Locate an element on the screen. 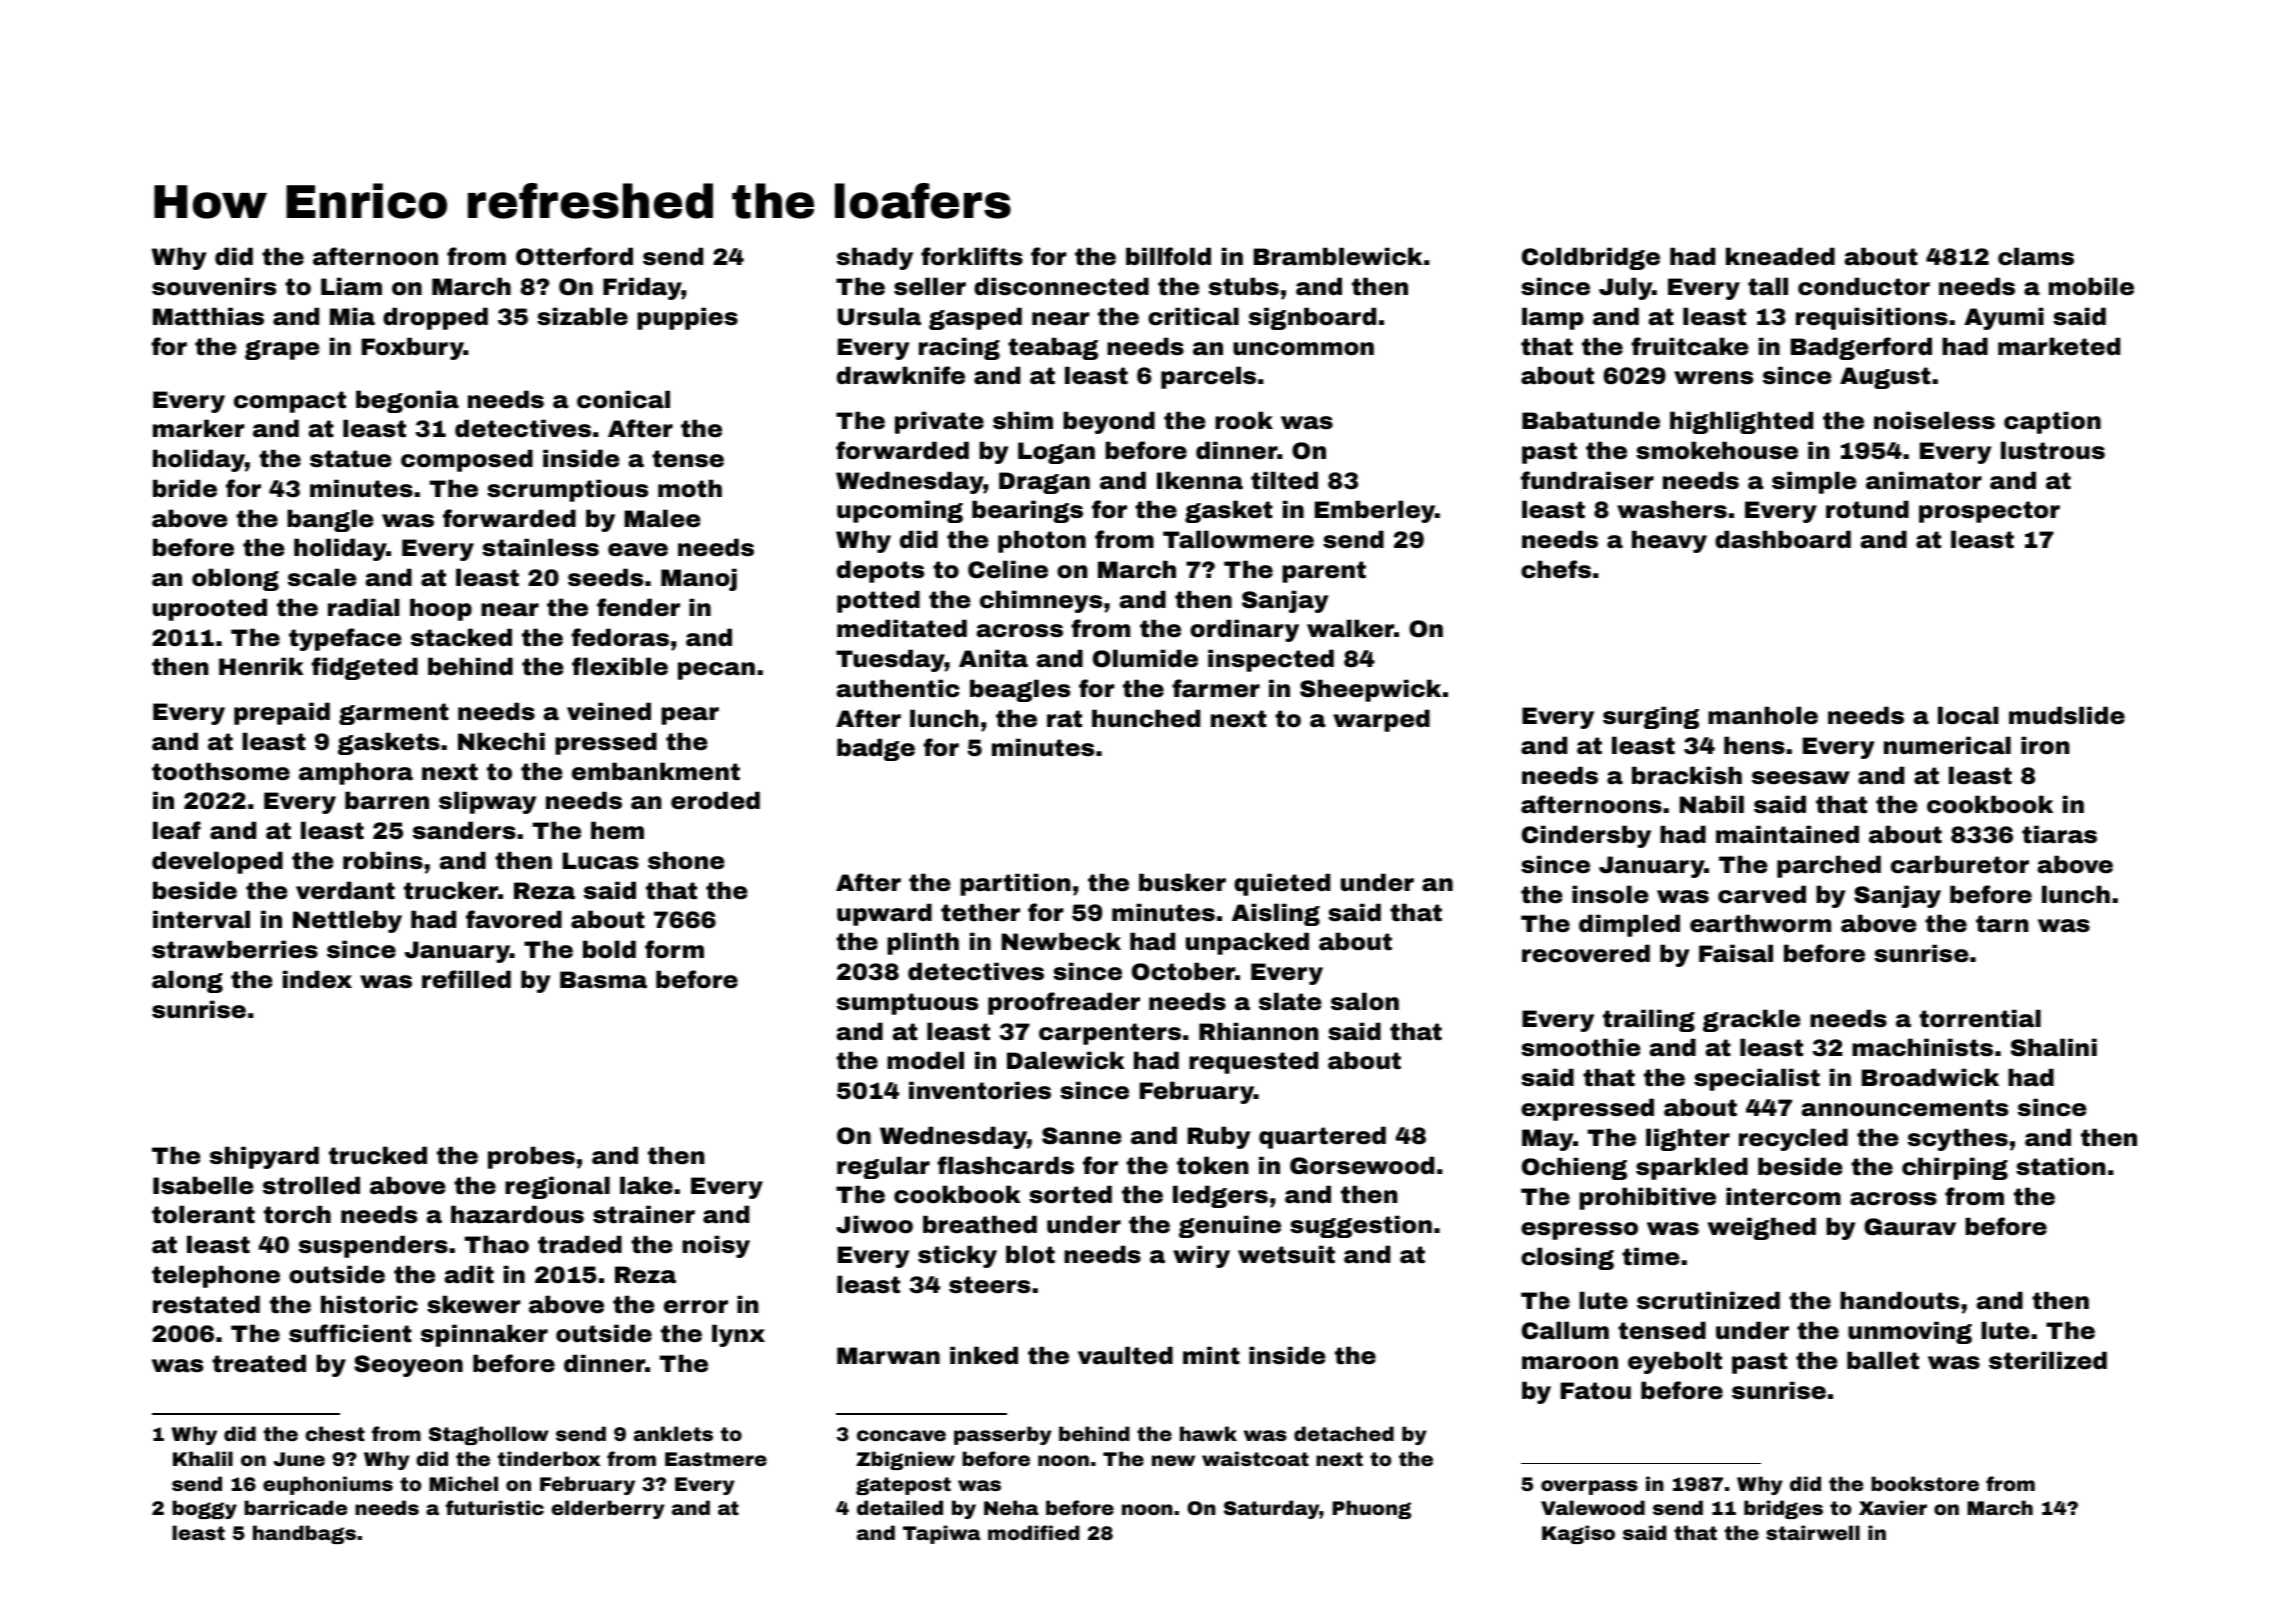 Image resolution: width=2292 pixels, height=1620 pixels. stairwell is located at coordinates (1813, 1532).
